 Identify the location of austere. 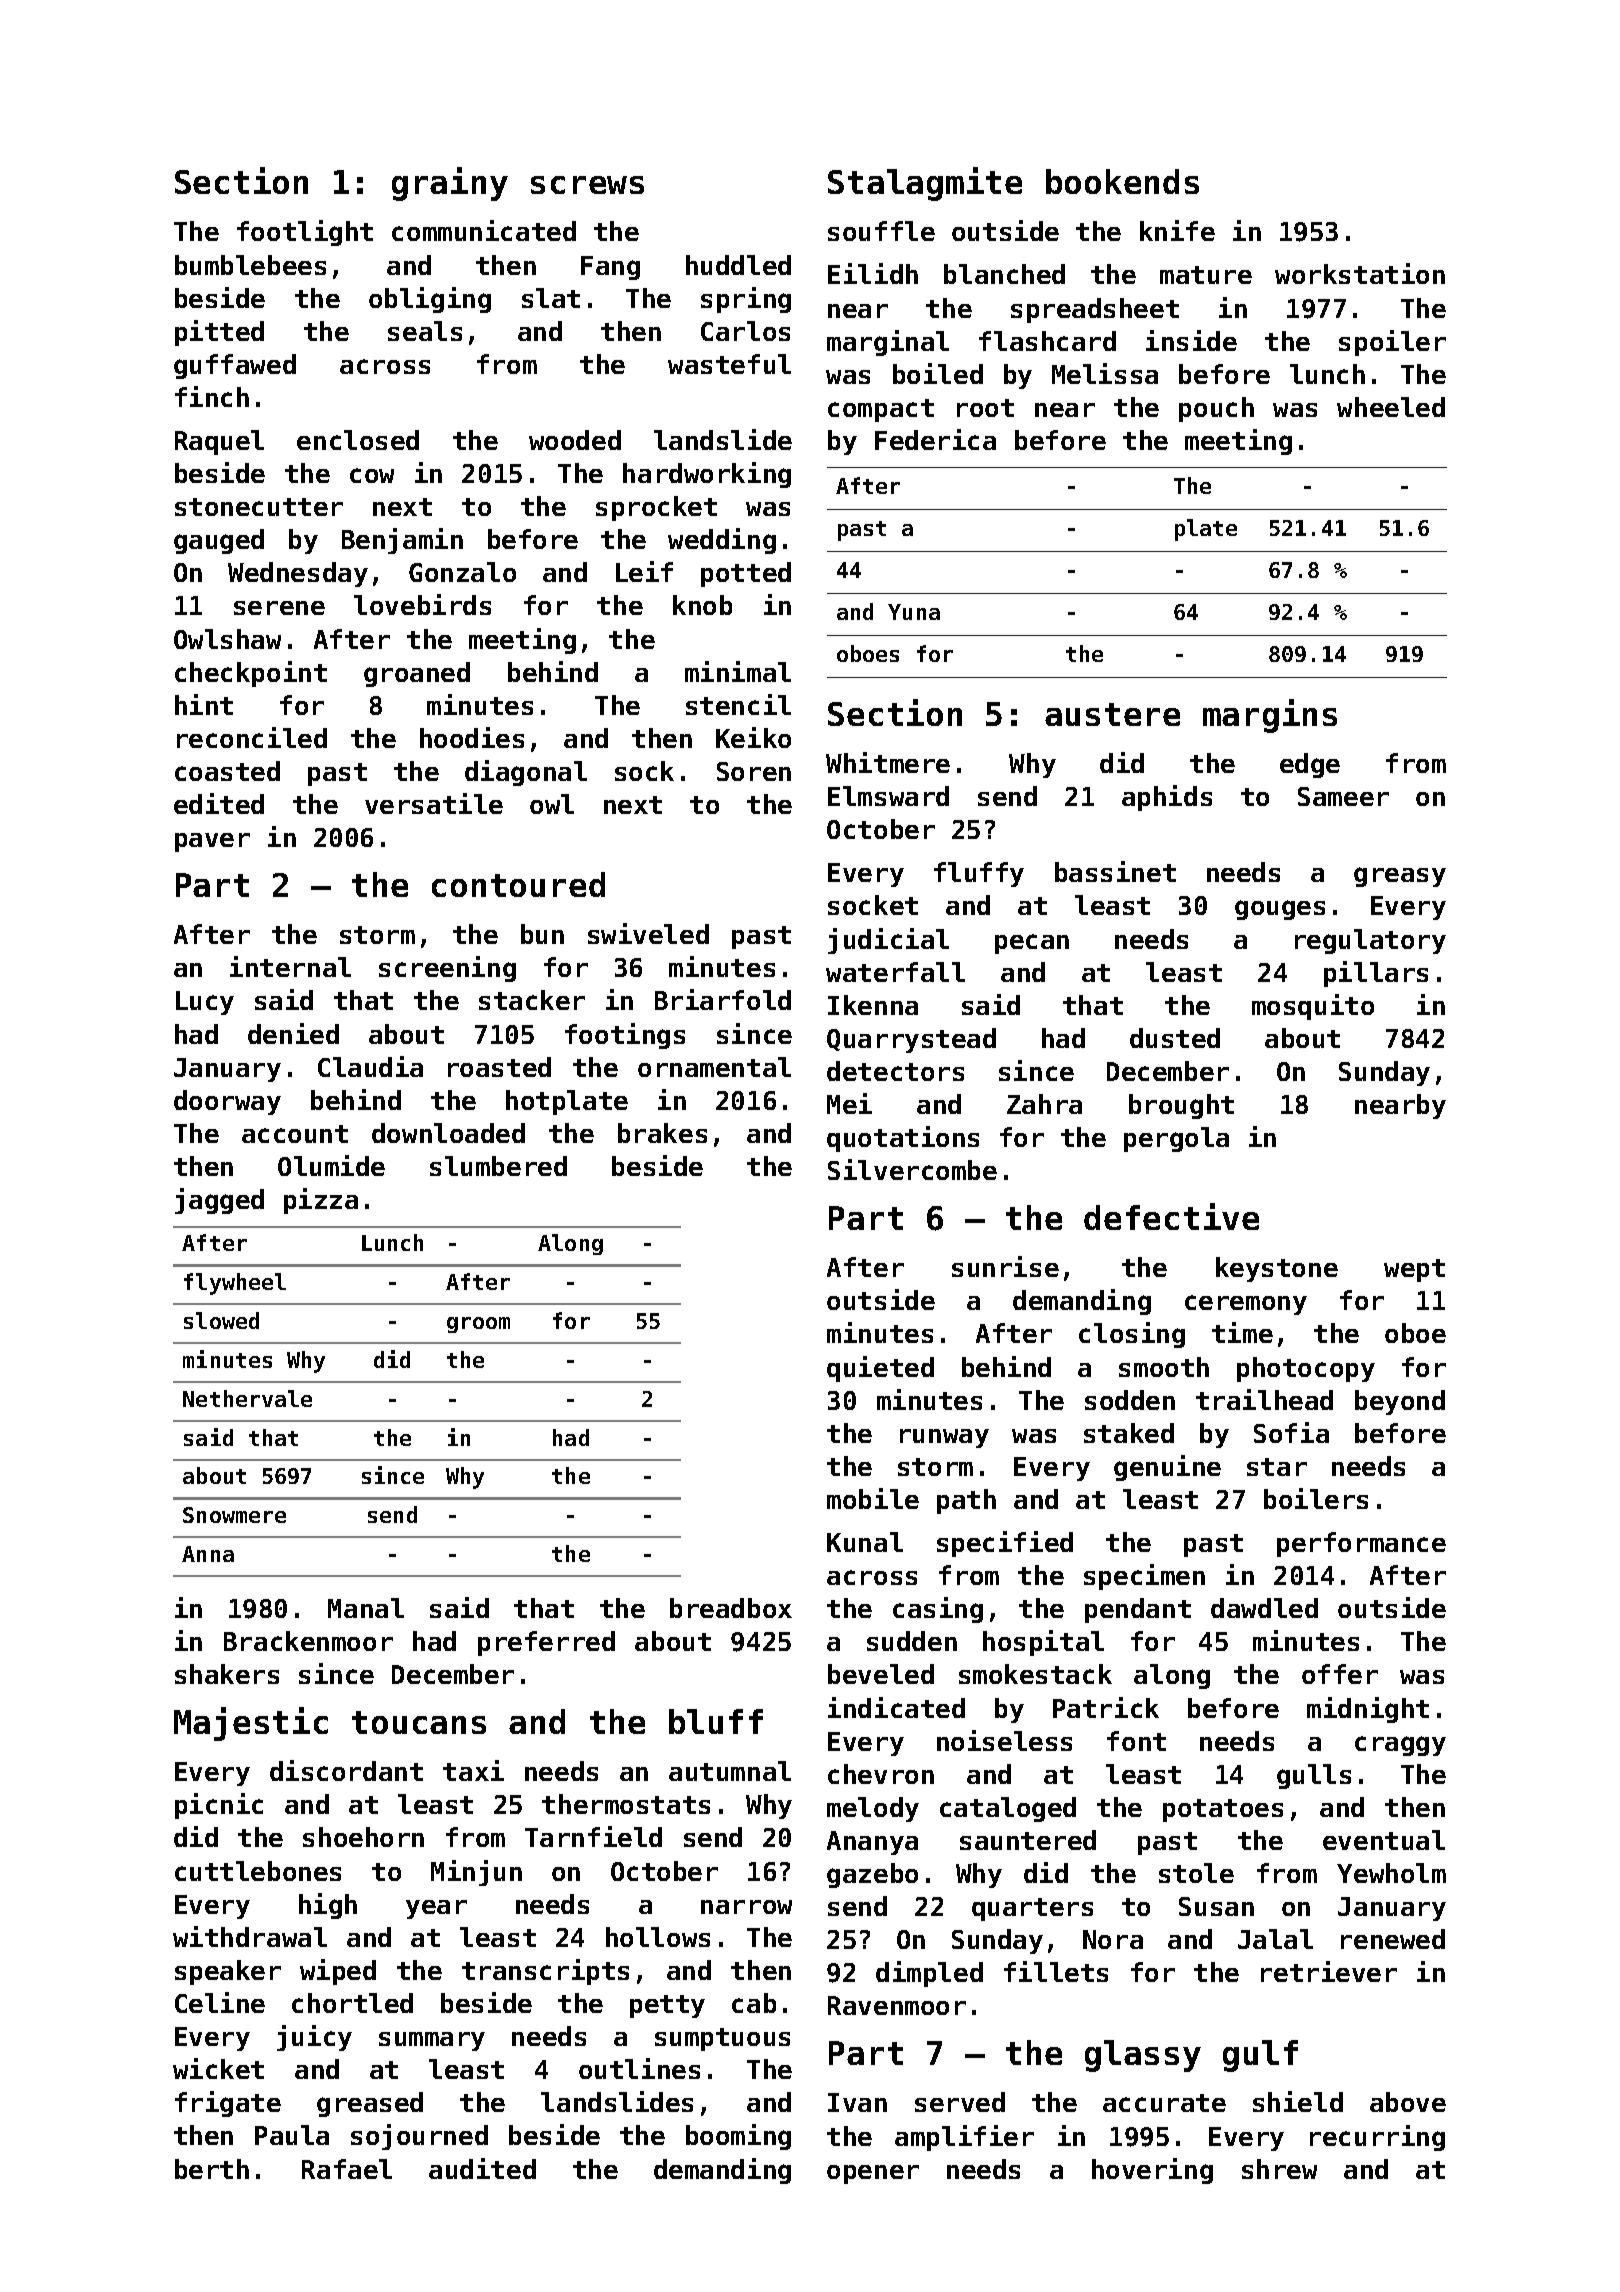
(1112, 714).
